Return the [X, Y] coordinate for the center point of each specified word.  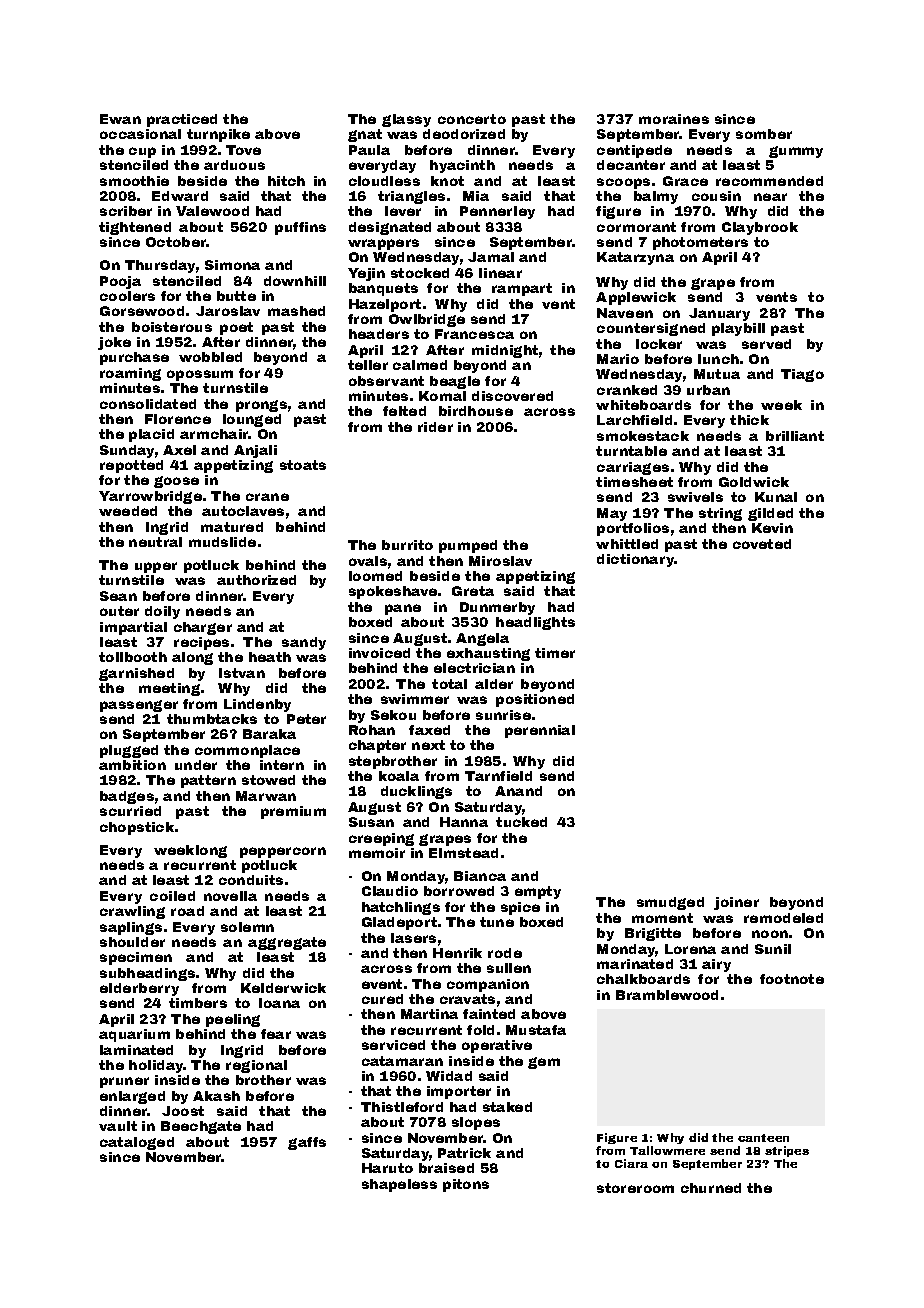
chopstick [137, 828]
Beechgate [201, 1127]
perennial [540, 731]
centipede [634, 151]
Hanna [464, 822]
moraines [674, 119]
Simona [232, 265]
